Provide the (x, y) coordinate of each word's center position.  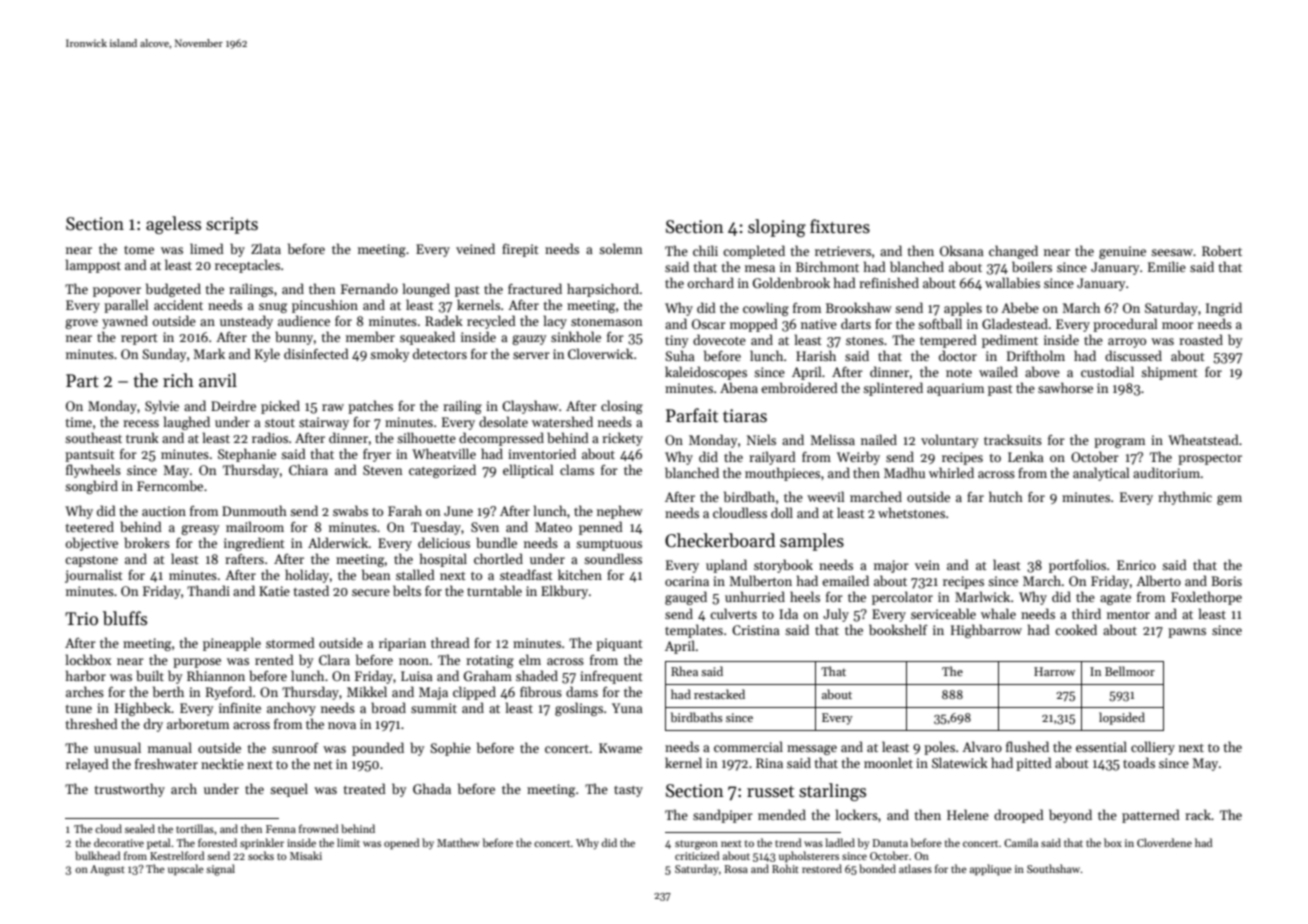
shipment (1169, 373)
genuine (1122, 252)
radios (270, 437)
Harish (816, 355)
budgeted (173, 290)
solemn (621, 248)
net (323, 765)
